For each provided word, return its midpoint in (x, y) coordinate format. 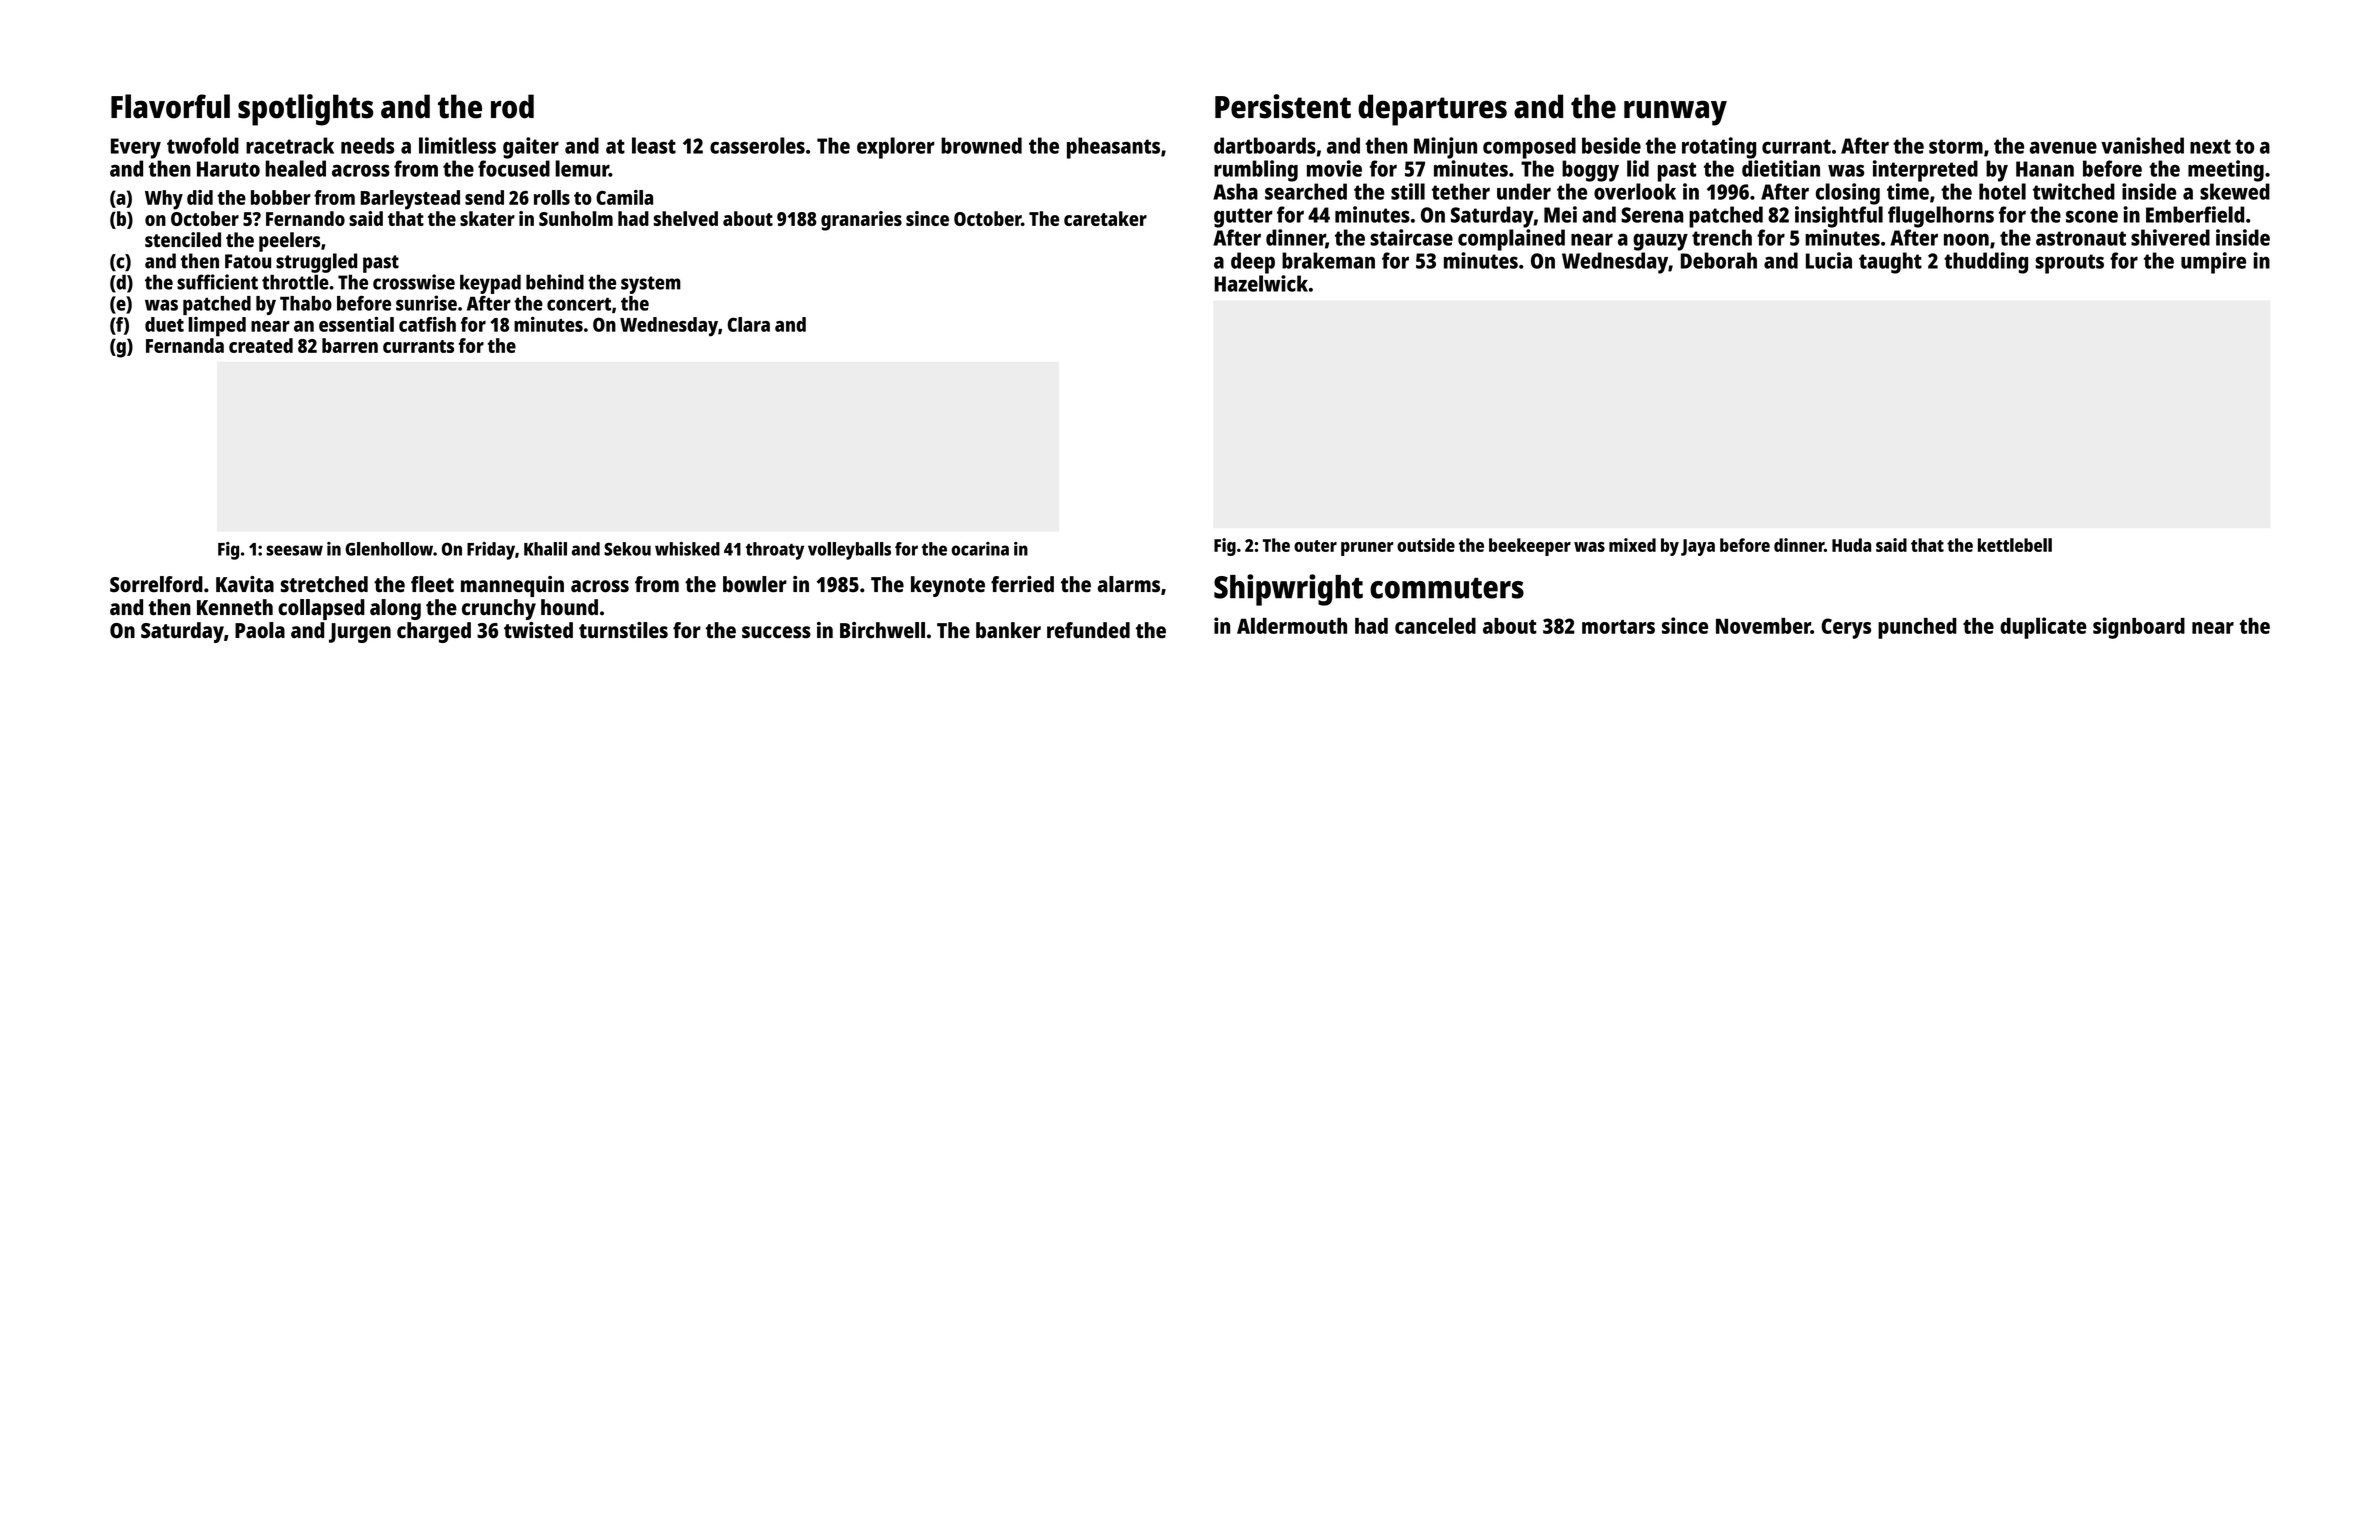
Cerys (1846, 628)
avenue (2063, 147)
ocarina (980, 549)
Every (136, 148)
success (776, 632)
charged (434, 632)
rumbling (1256, 171)
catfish (427, 324)
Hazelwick (1261, 283)
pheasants (1113, 148)
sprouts (2070, 264)
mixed (1632, 545)
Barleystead (410, 200)
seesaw (294, 550)
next (2210, 146)
